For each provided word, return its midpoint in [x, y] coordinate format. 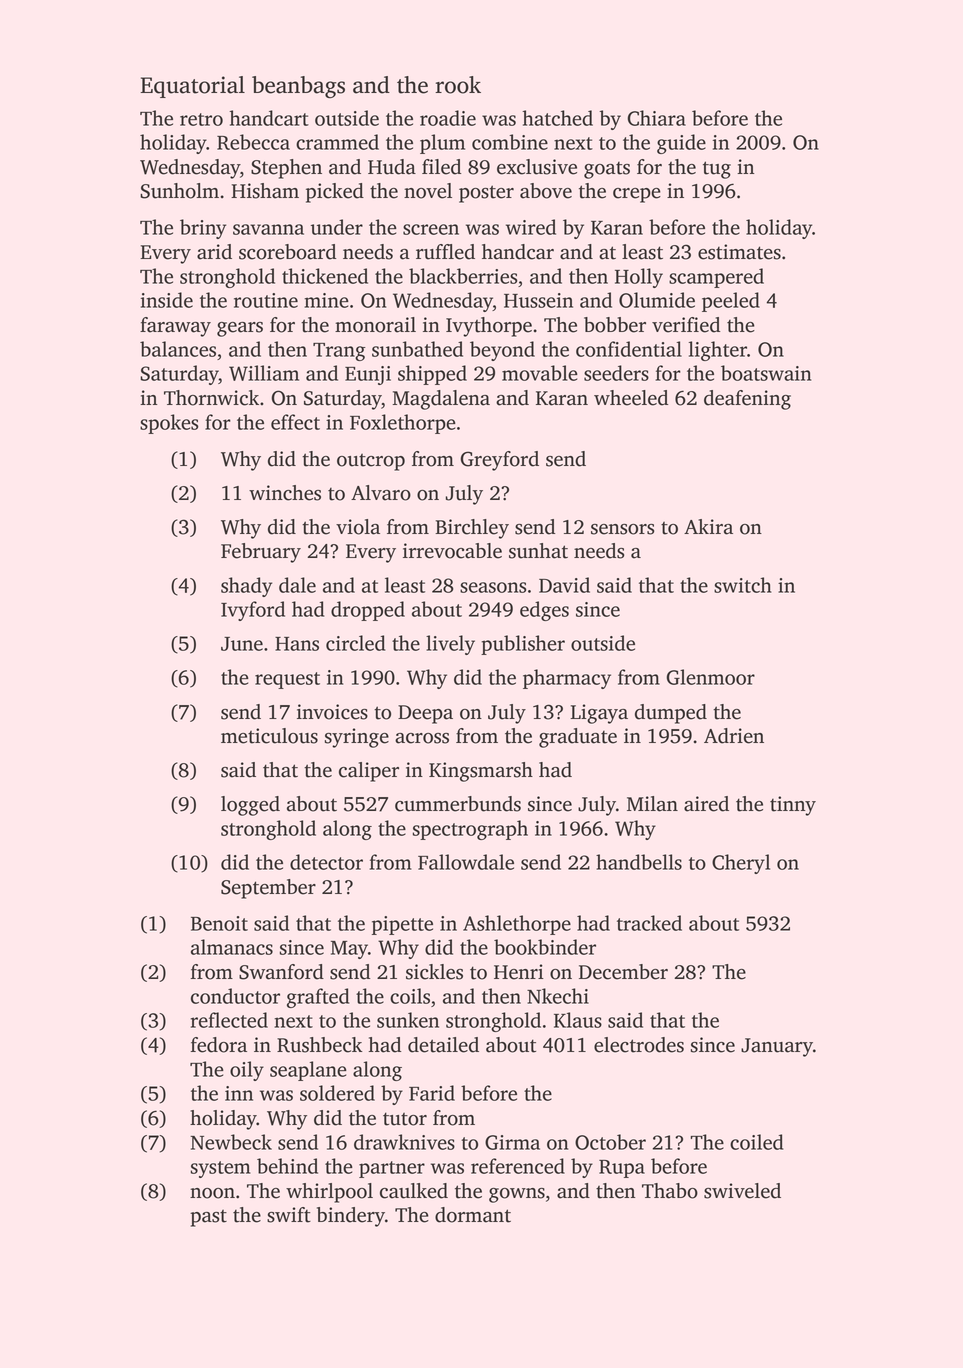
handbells [639, 862]
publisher [523, 645]
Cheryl [741, 864]
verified [686, 325]
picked [335, 193]
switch [743, 585]
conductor [235, 996]
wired [531, 227]
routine [266, 300]
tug [717, 170]
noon [212, 1193]
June [242, 644]
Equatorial [192, 87]
